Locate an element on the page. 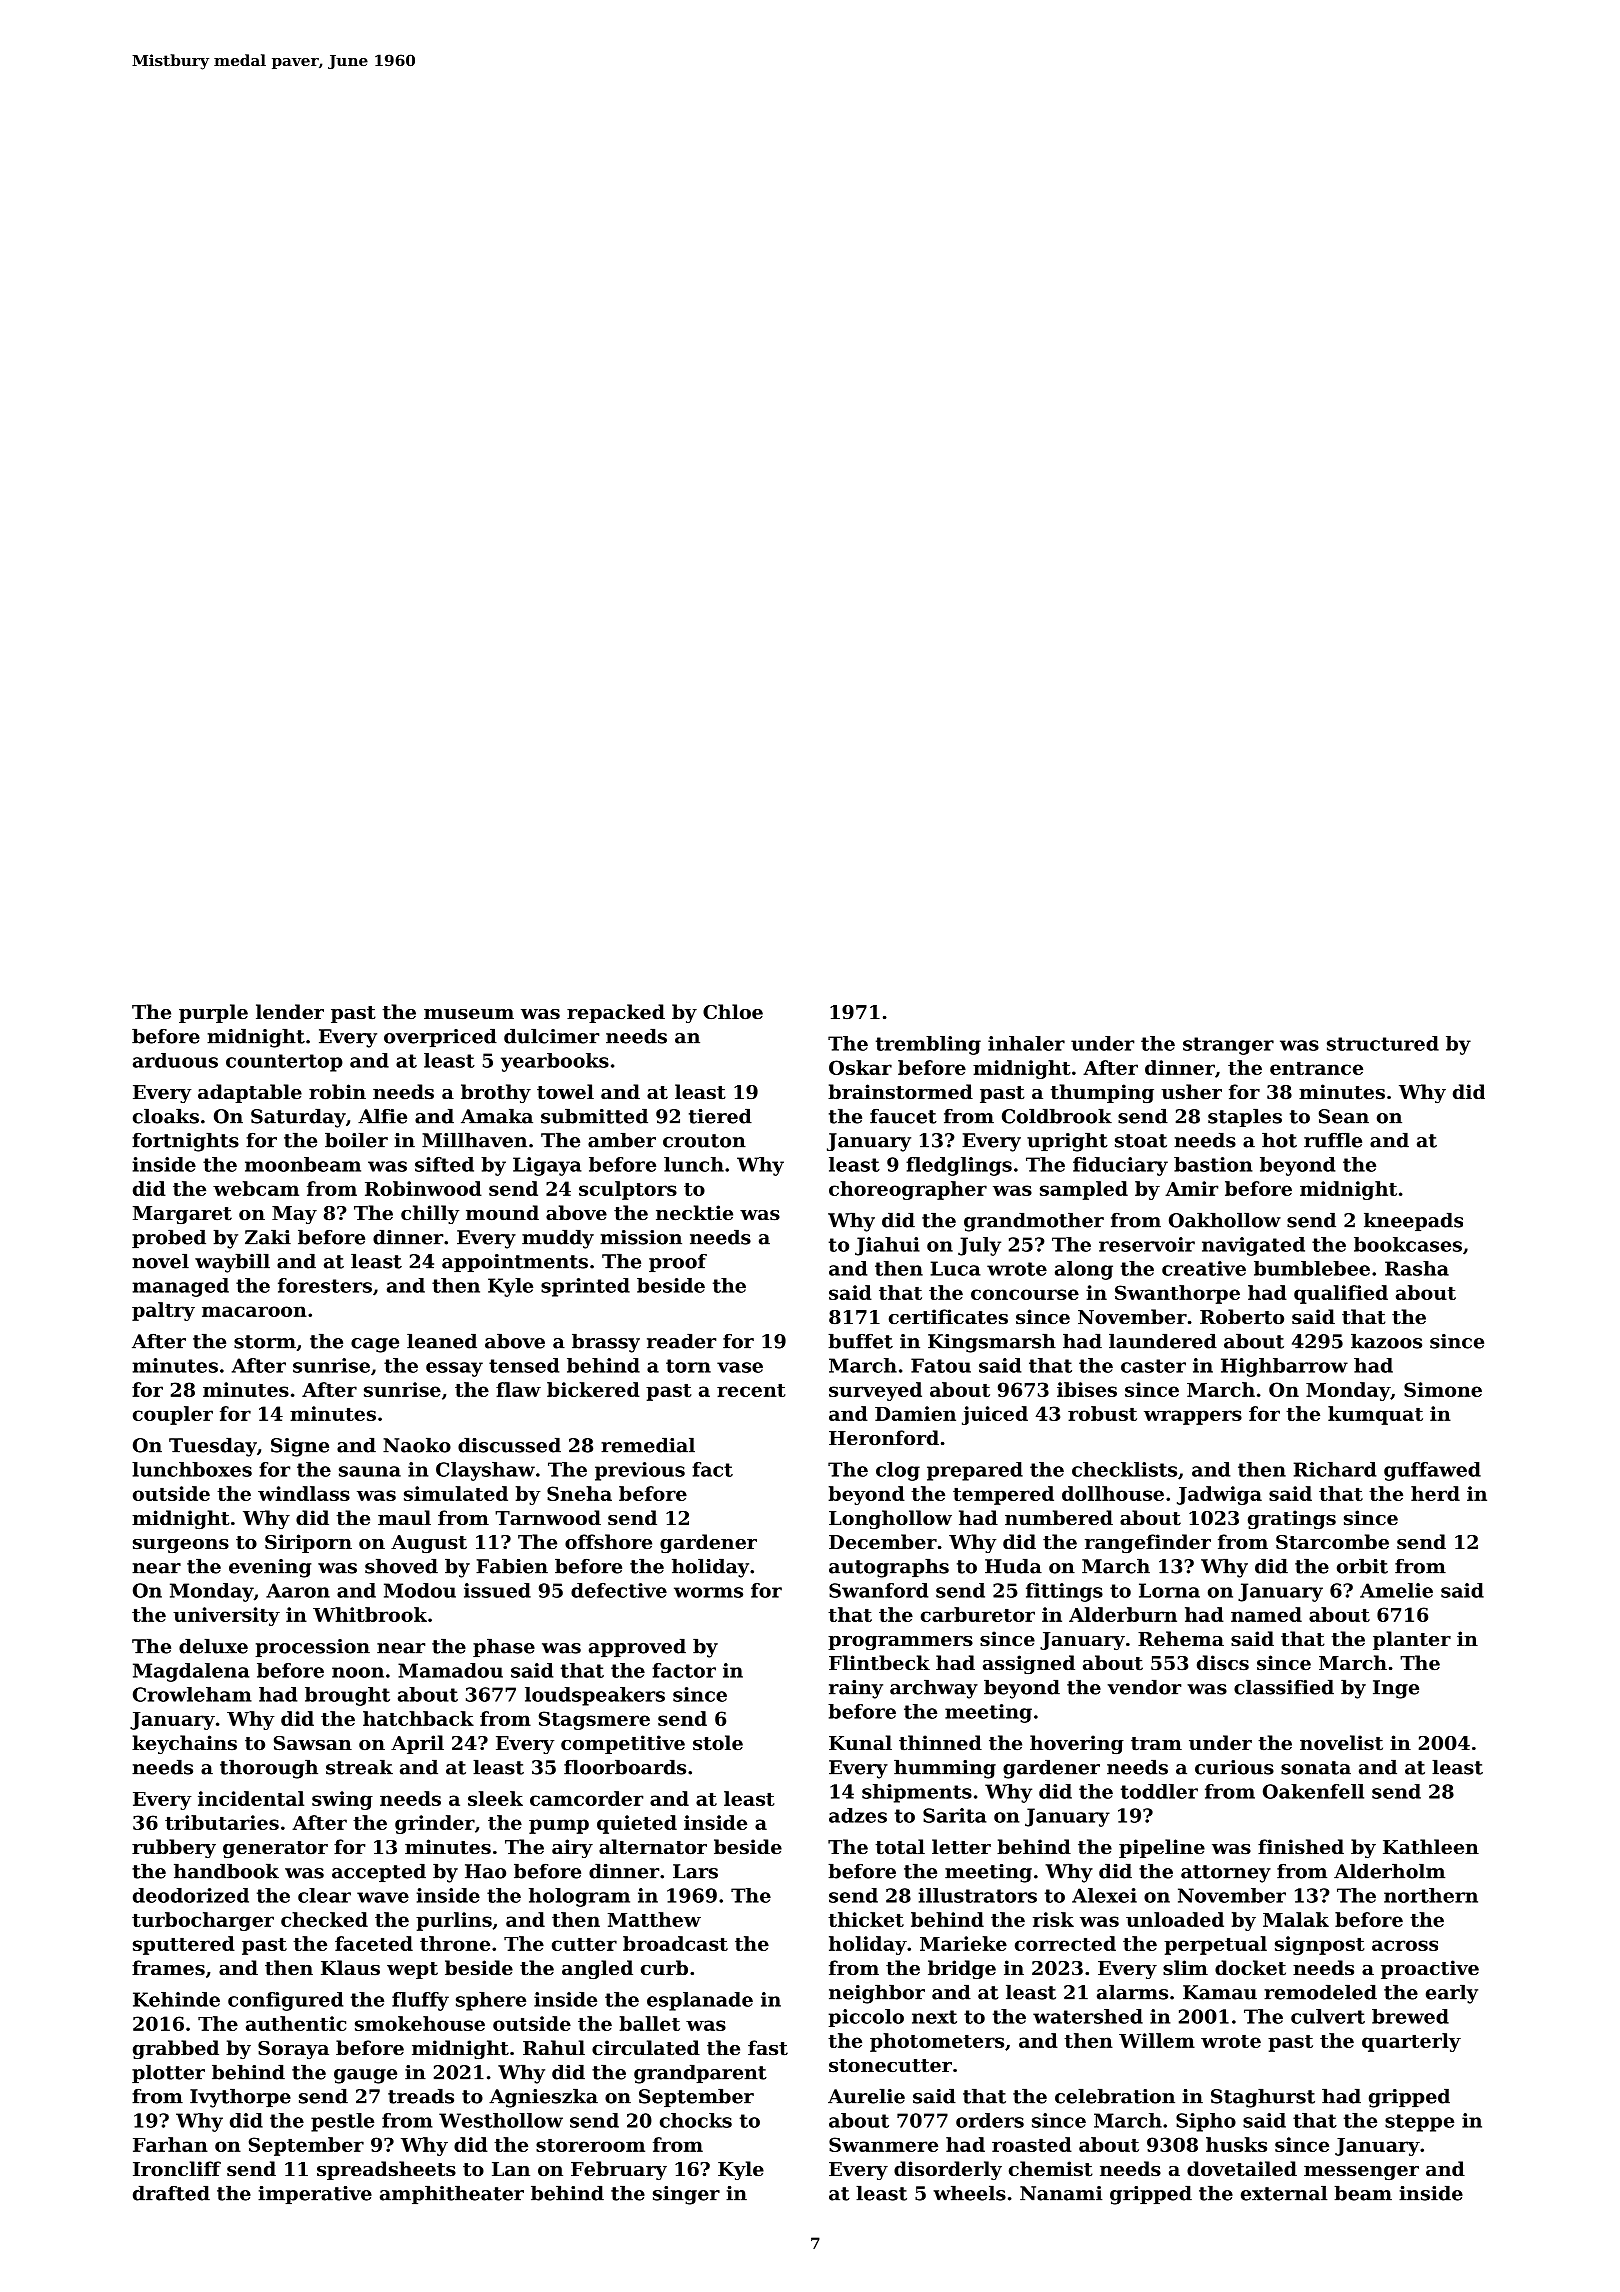  Matthew is located at coordinates (654, 1919).
